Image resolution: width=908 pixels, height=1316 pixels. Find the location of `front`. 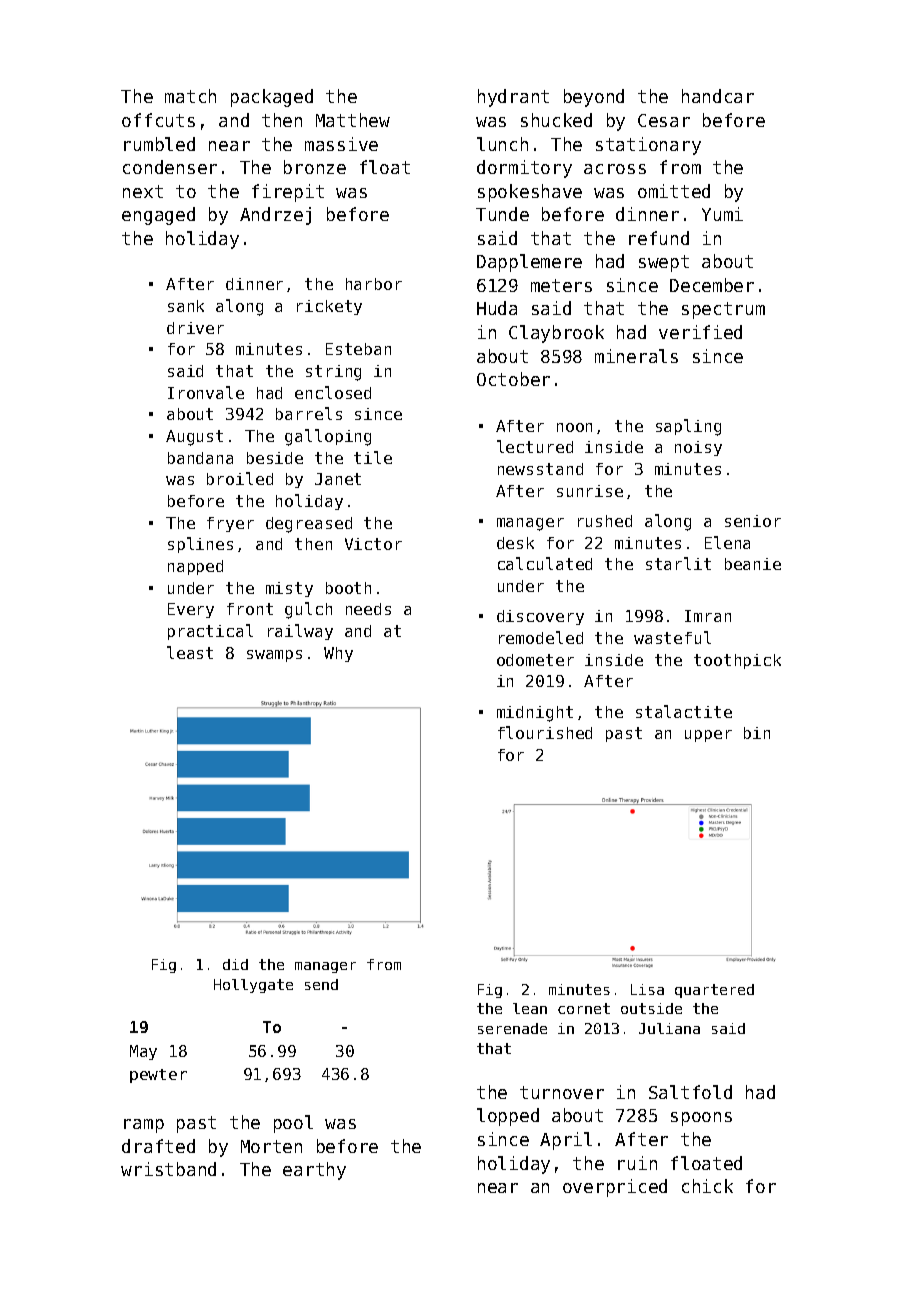

front is located at coordinates (250, 609).
